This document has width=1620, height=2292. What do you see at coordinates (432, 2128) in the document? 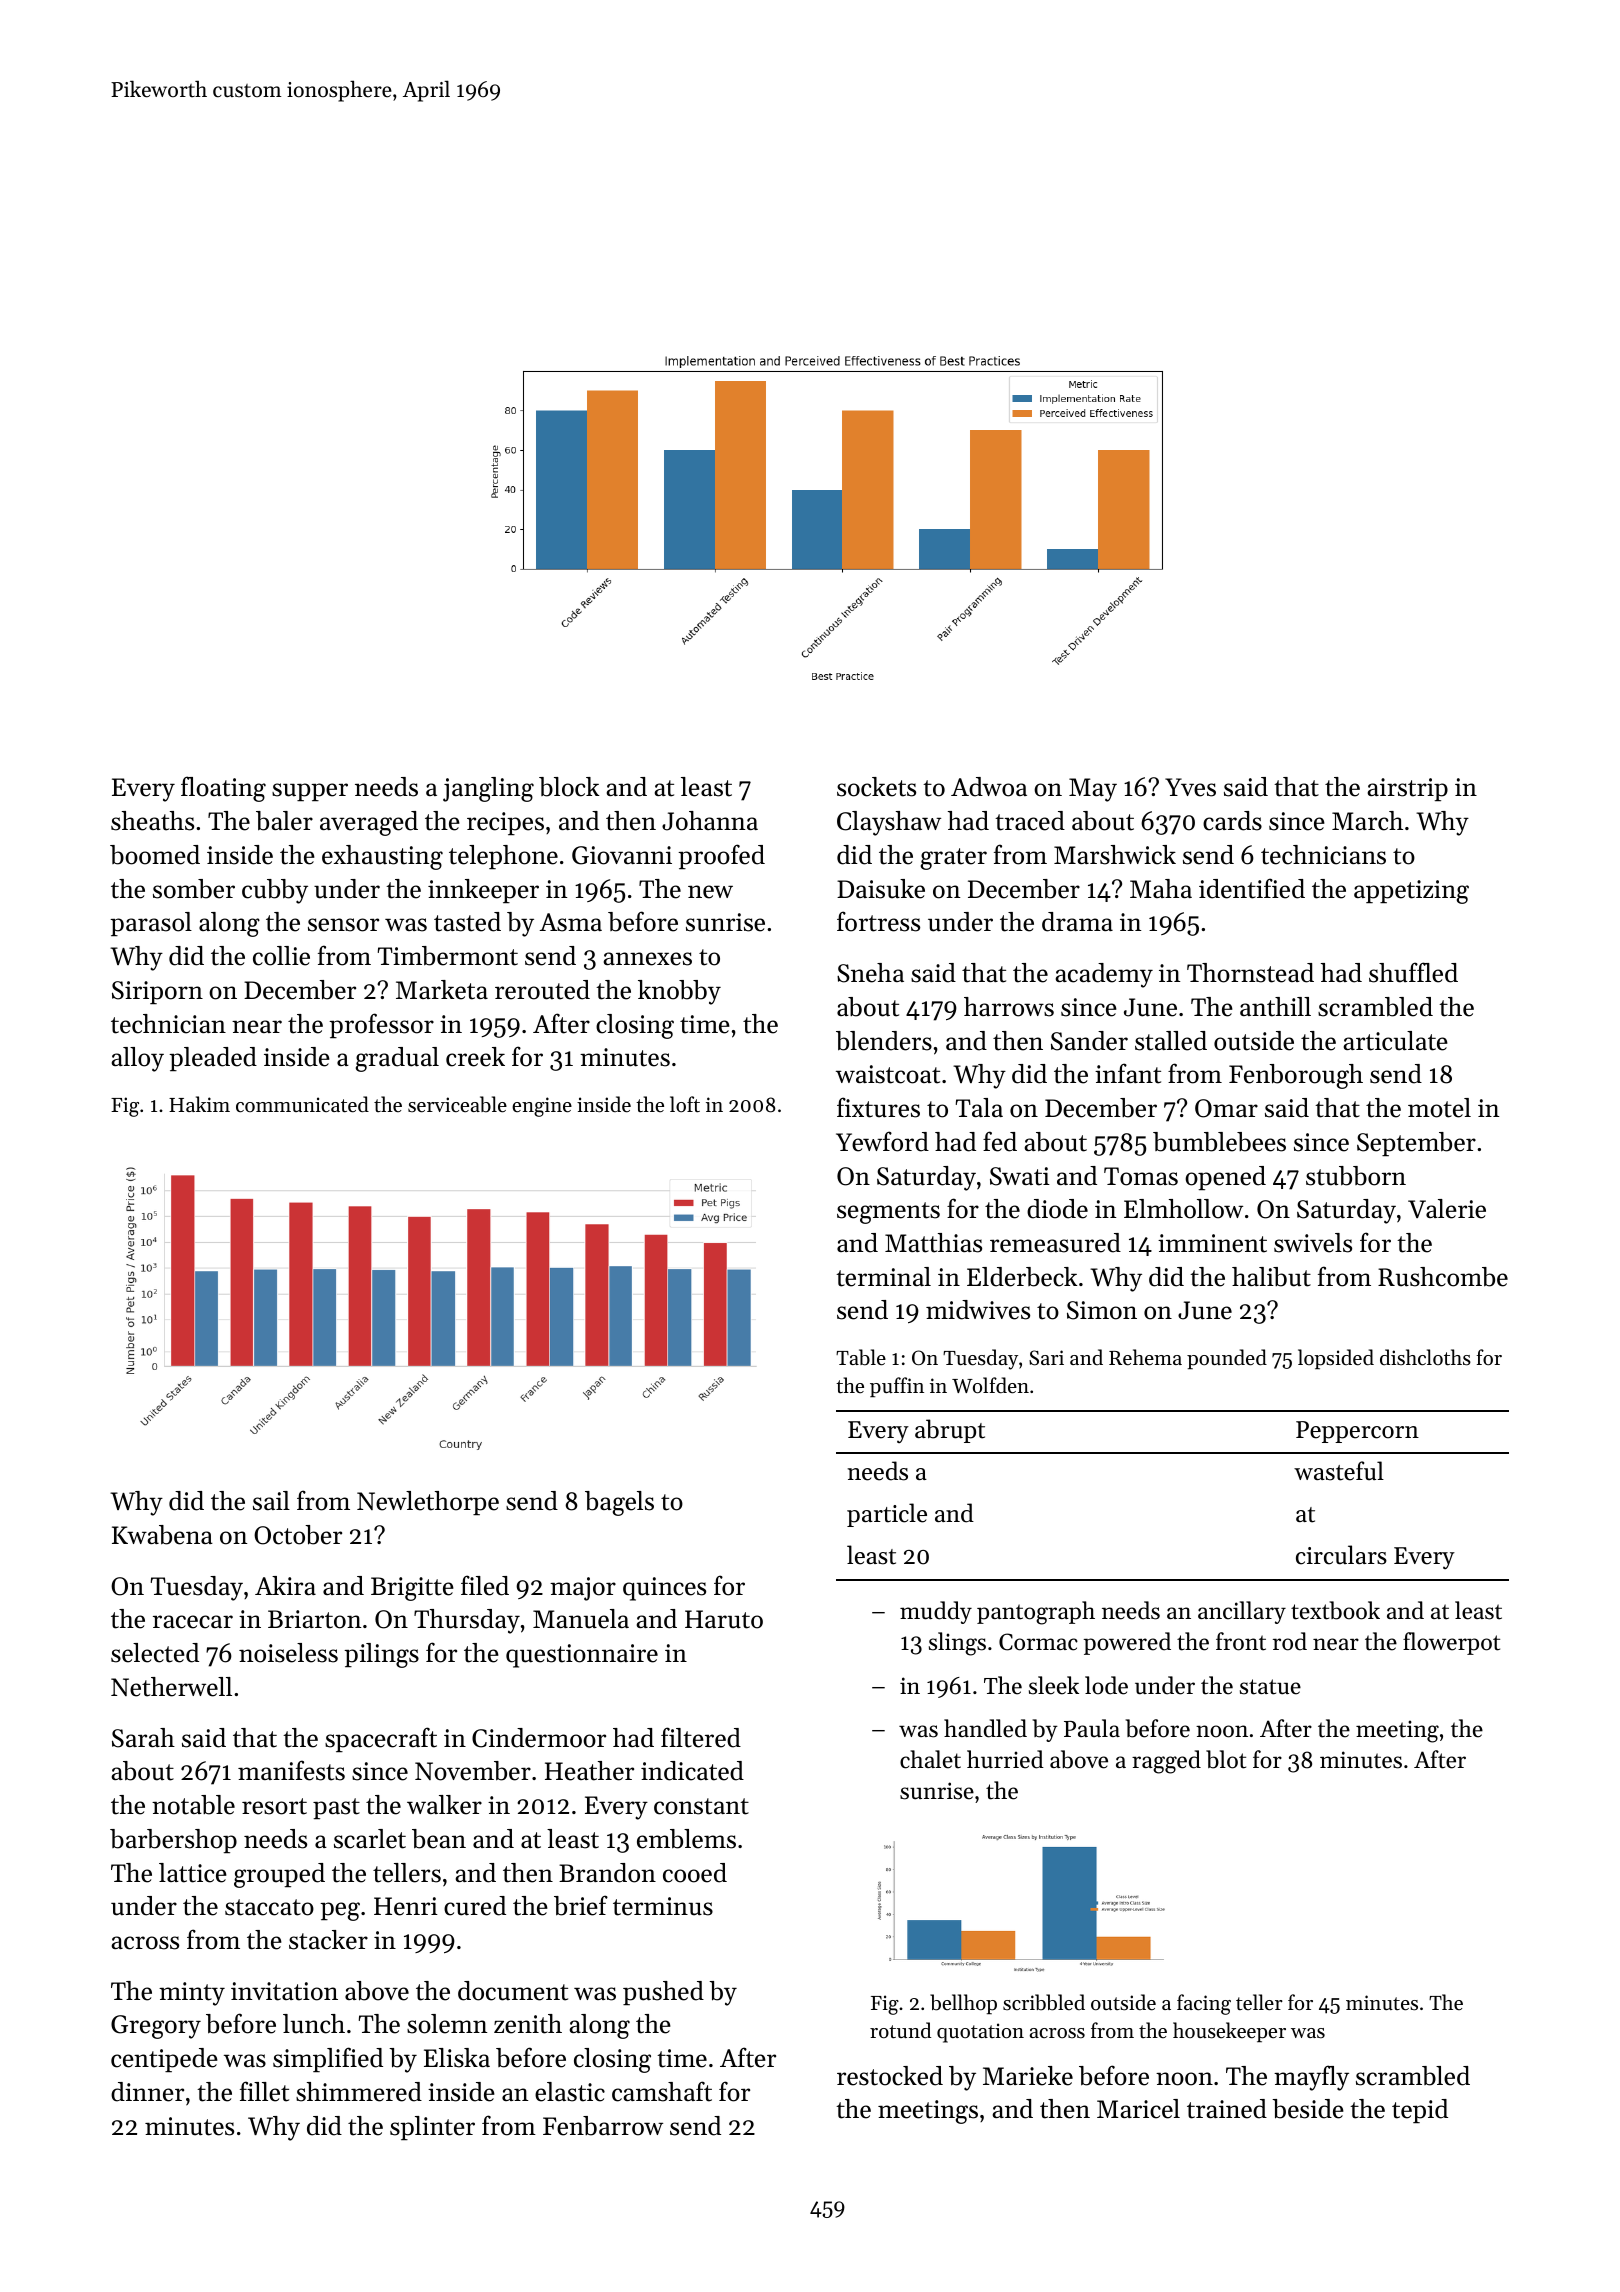
I see `splinter` at bounding box center [432, 2128].
